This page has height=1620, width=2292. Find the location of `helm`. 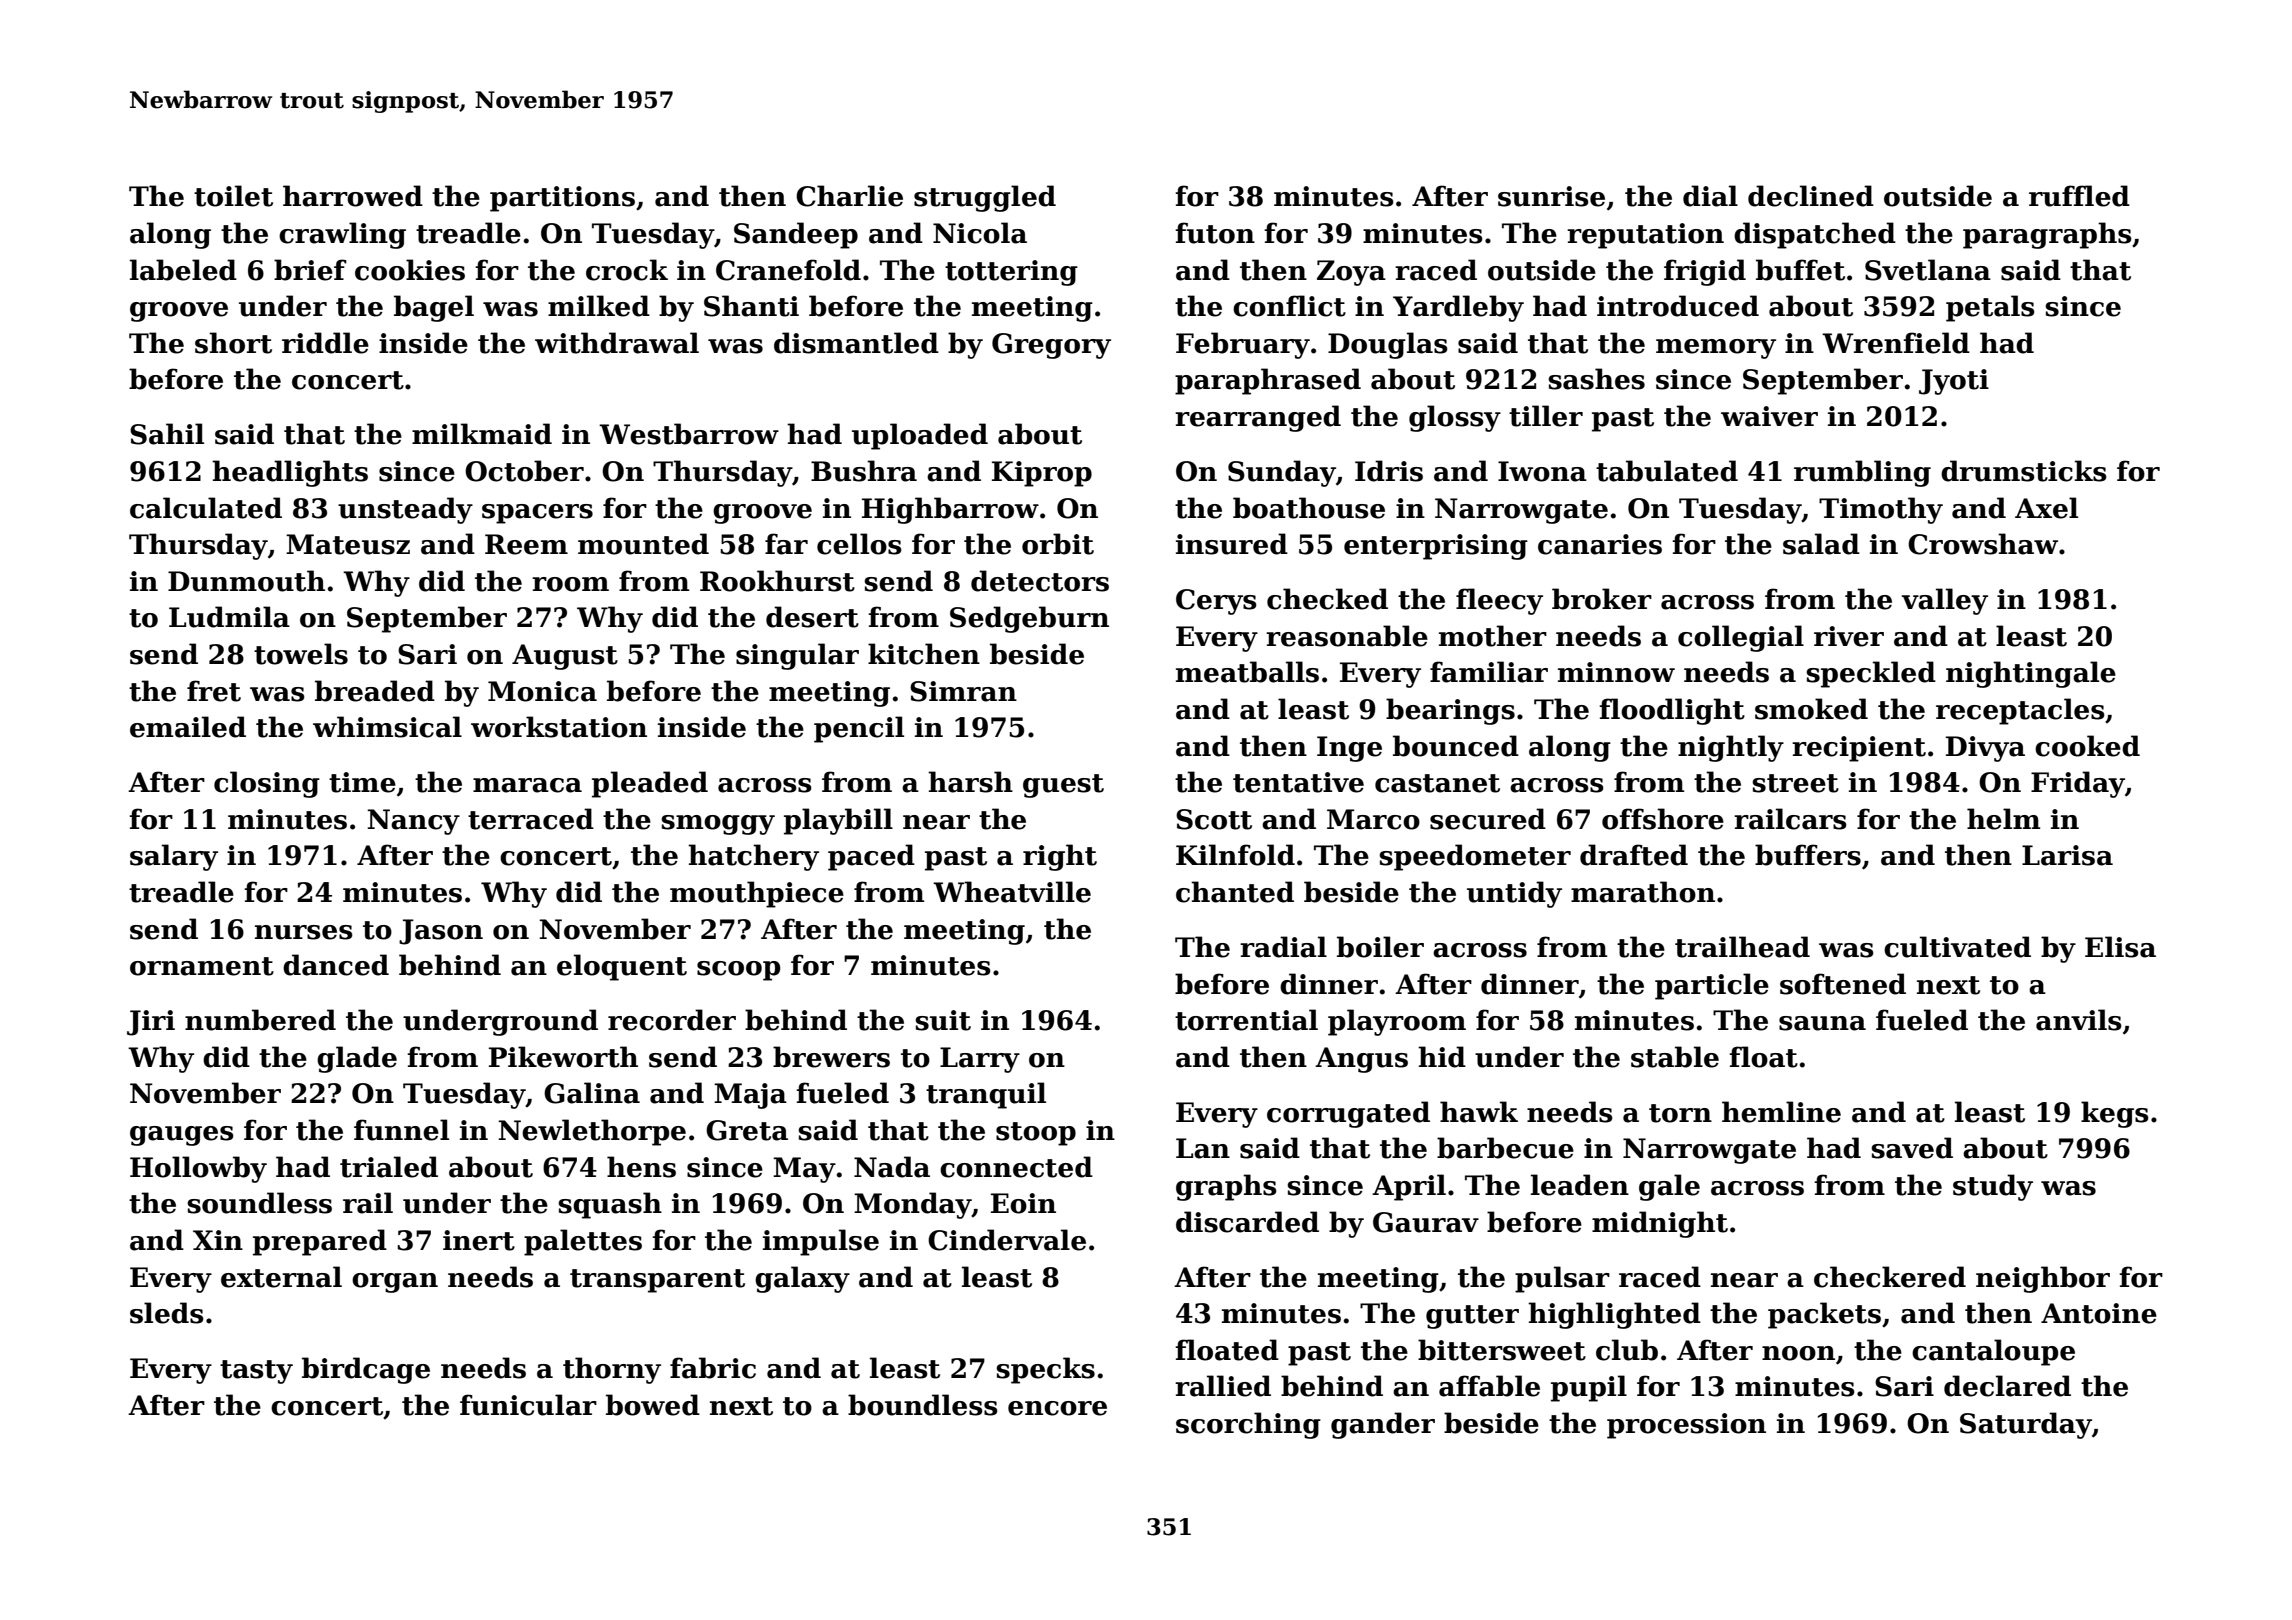

helm is located at coordinates (2003, 819).
